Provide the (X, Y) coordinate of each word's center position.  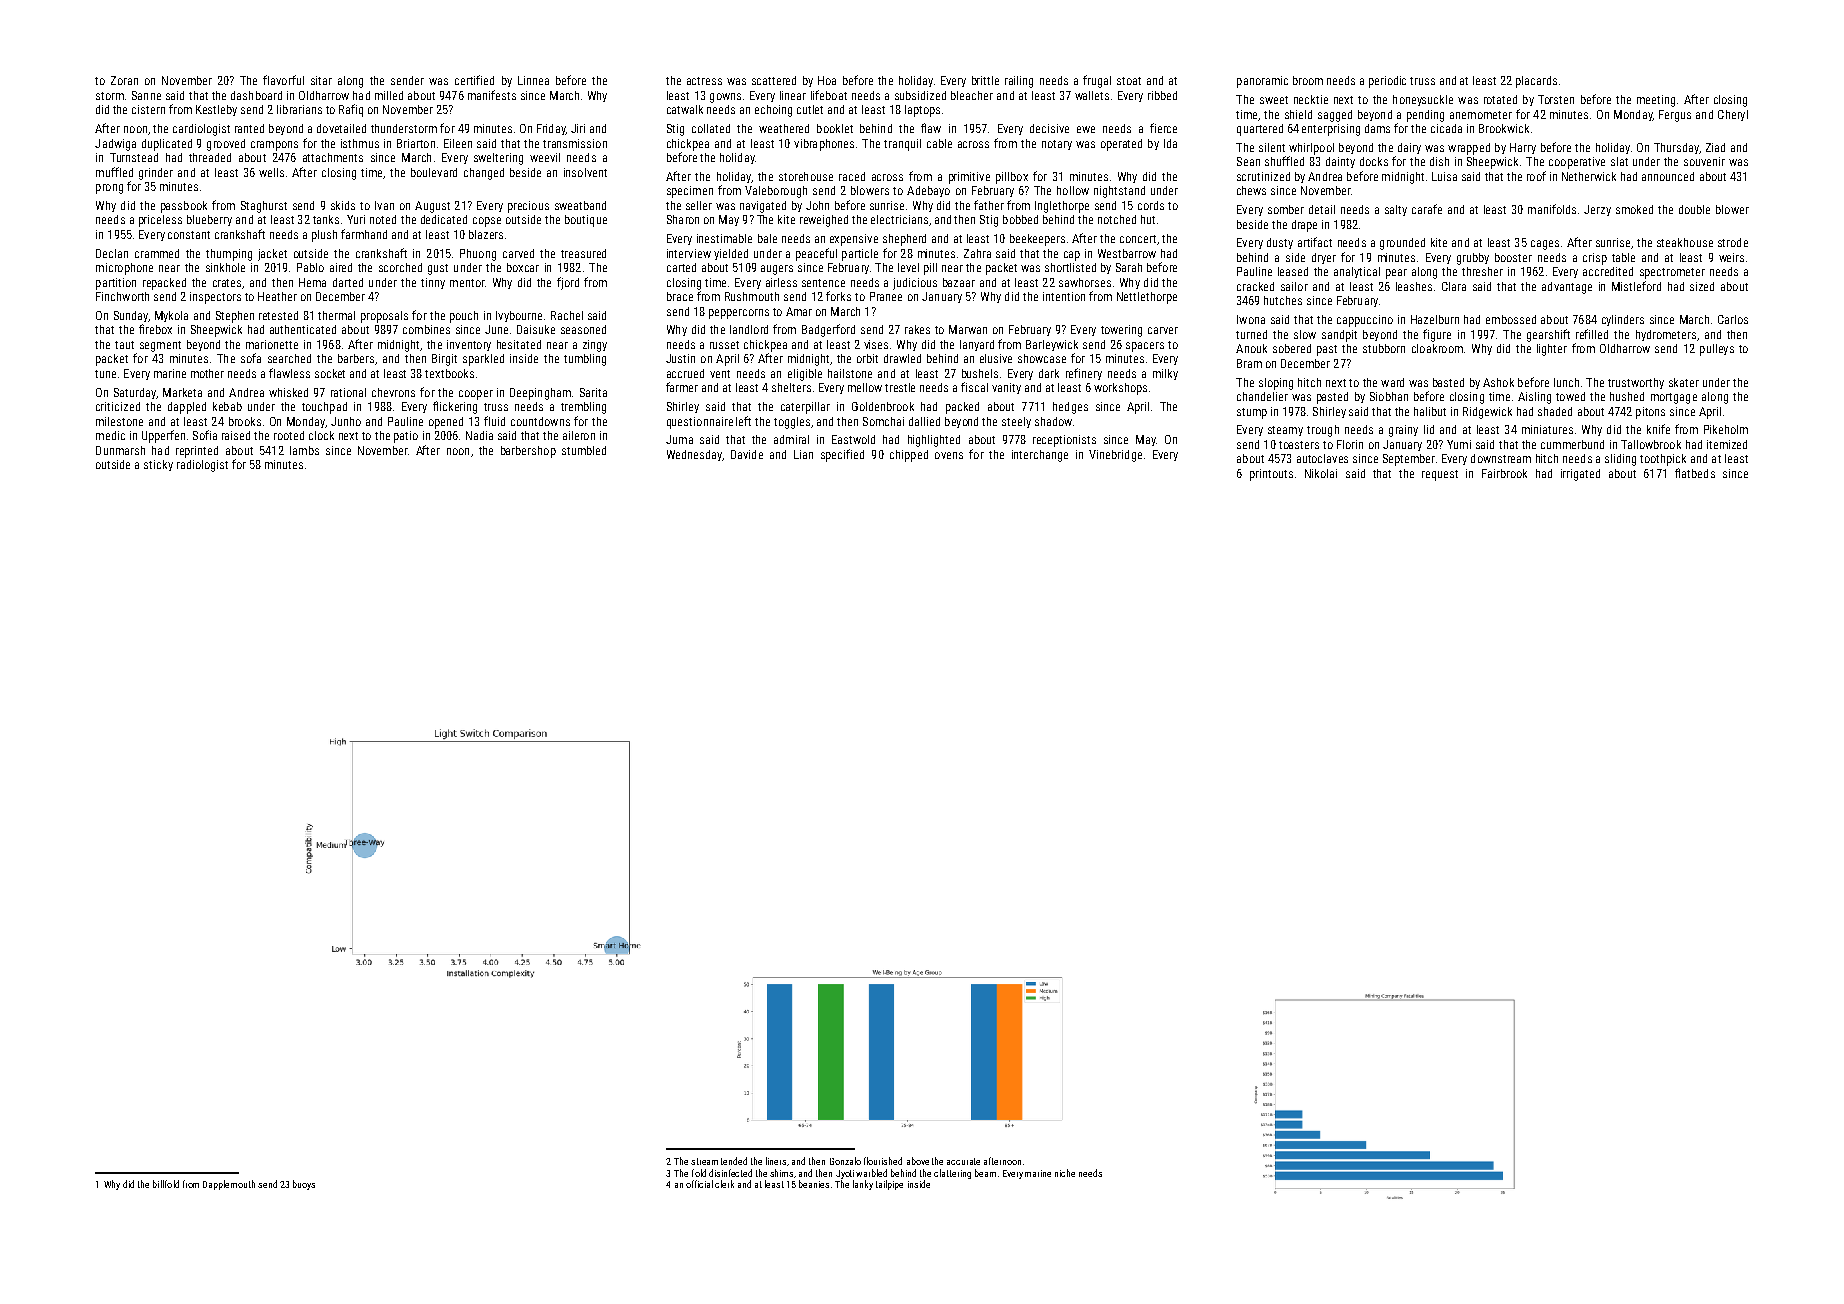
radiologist (202, 466)
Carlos (1733, 319)
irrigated (1580, 475)
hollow (1073, 190)
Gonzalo (845, 1161)
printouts (1271, 475)
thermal (336, 315)
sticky (158, 465)
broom (1308, 80)
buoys (304, 1185)
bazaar (959, 282)
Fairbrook (1504, 473)
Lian (803, 454)
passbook (184, 207)
